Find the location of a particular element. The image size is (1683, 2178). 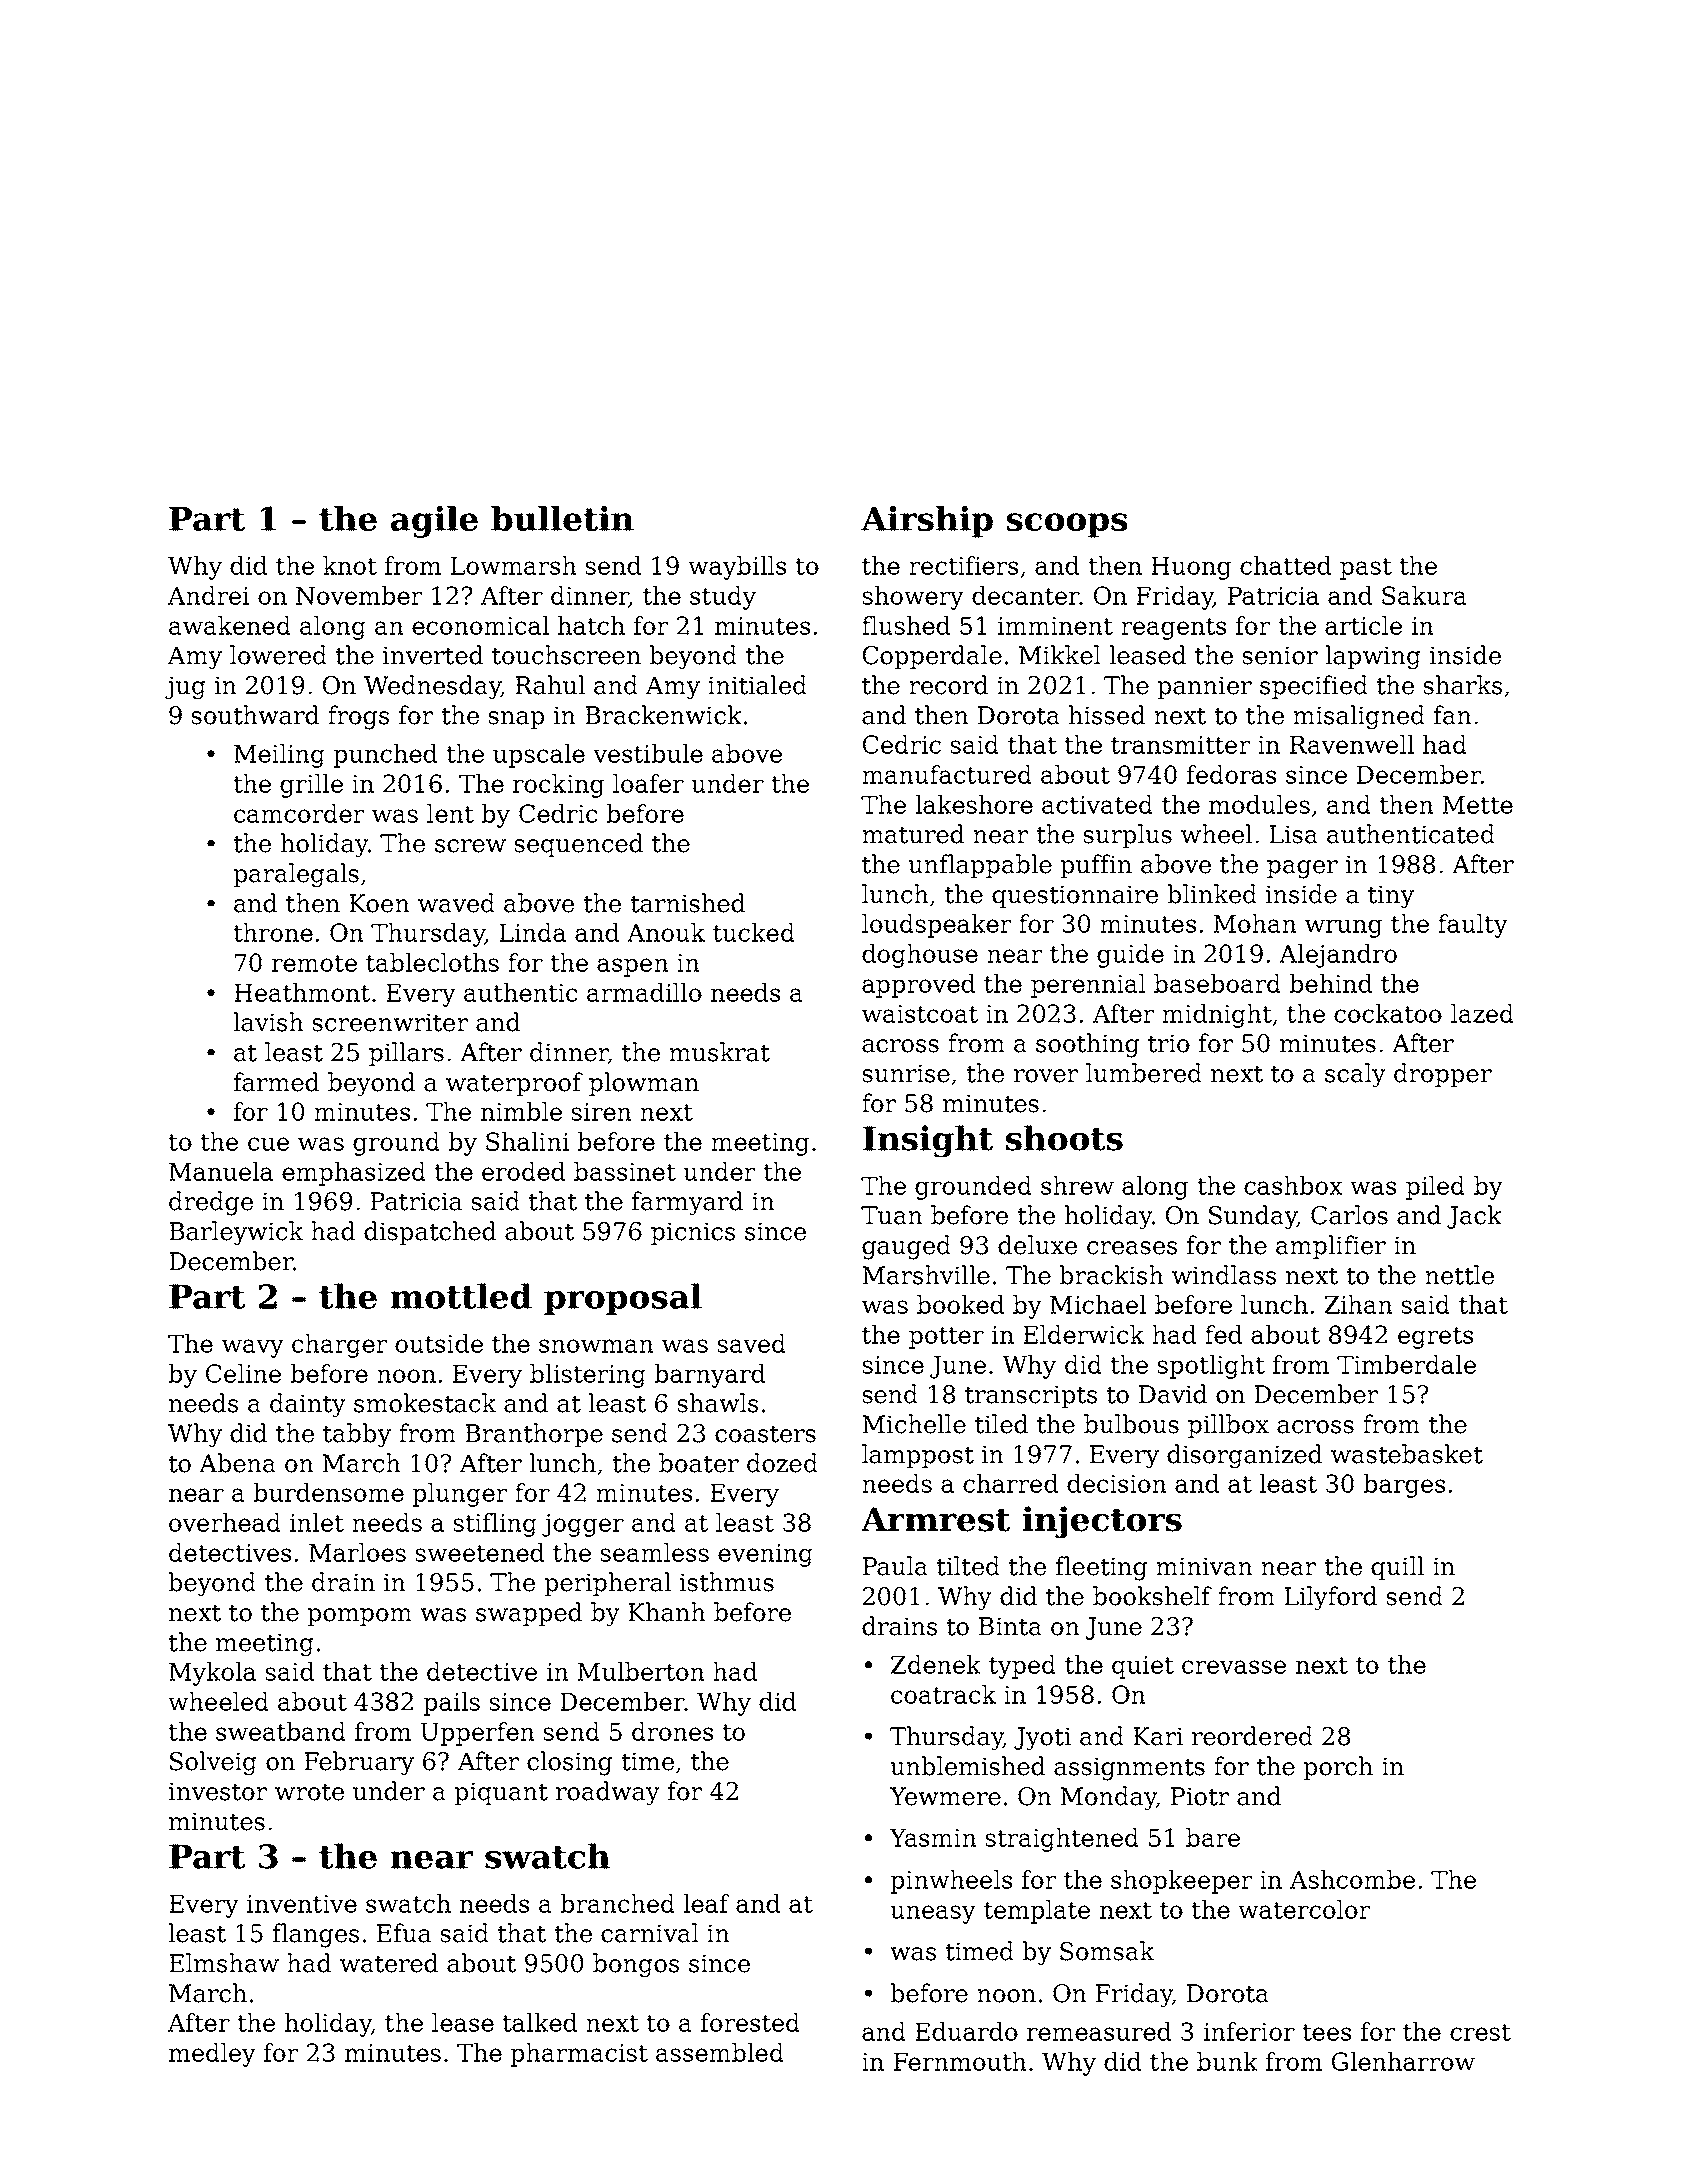

waterproof is located at coordinates (514, 1084).
